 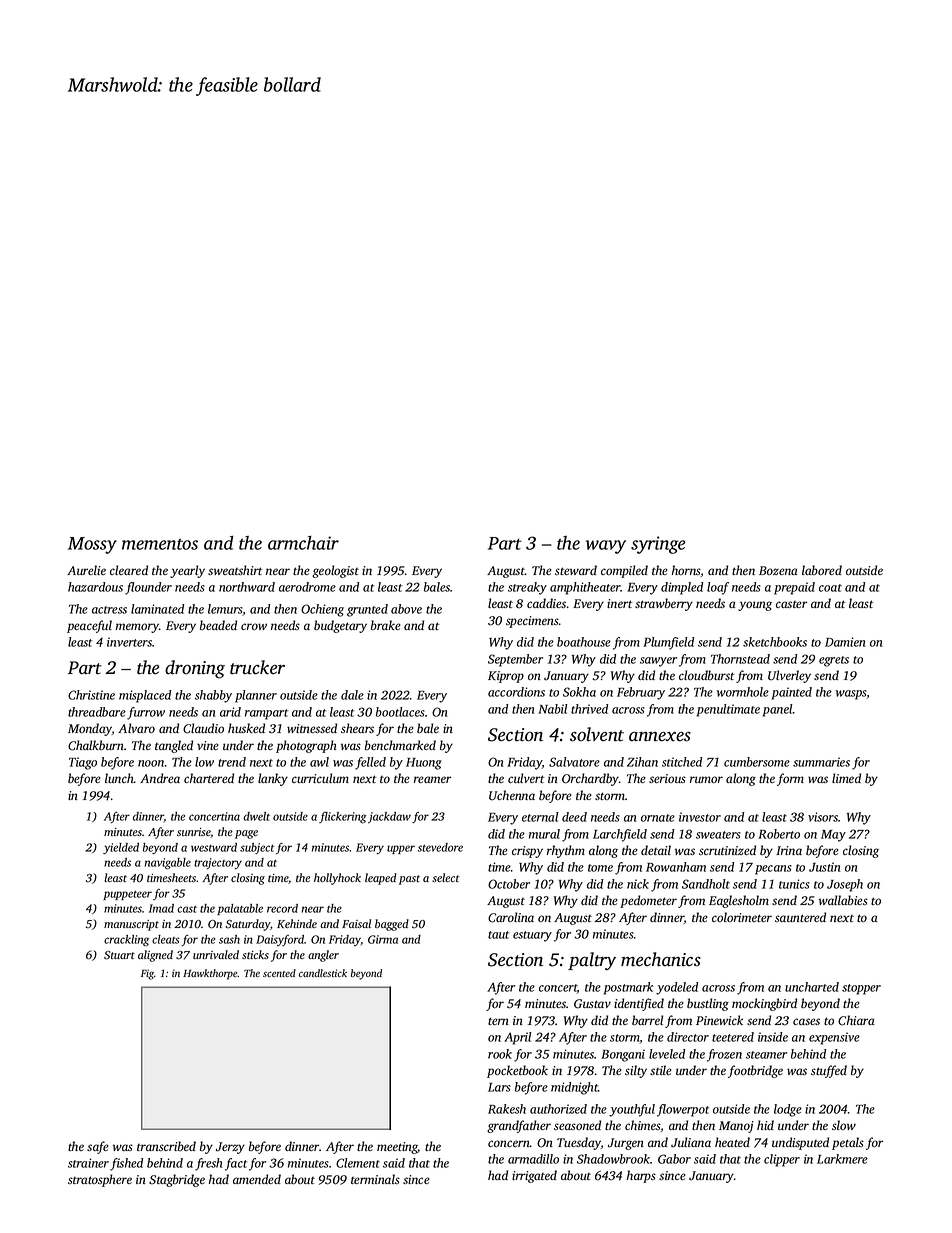 What do you see at coordinates (511, 917) in the screenshot?
I see `Carolina` at bounding box center [511, 917].
